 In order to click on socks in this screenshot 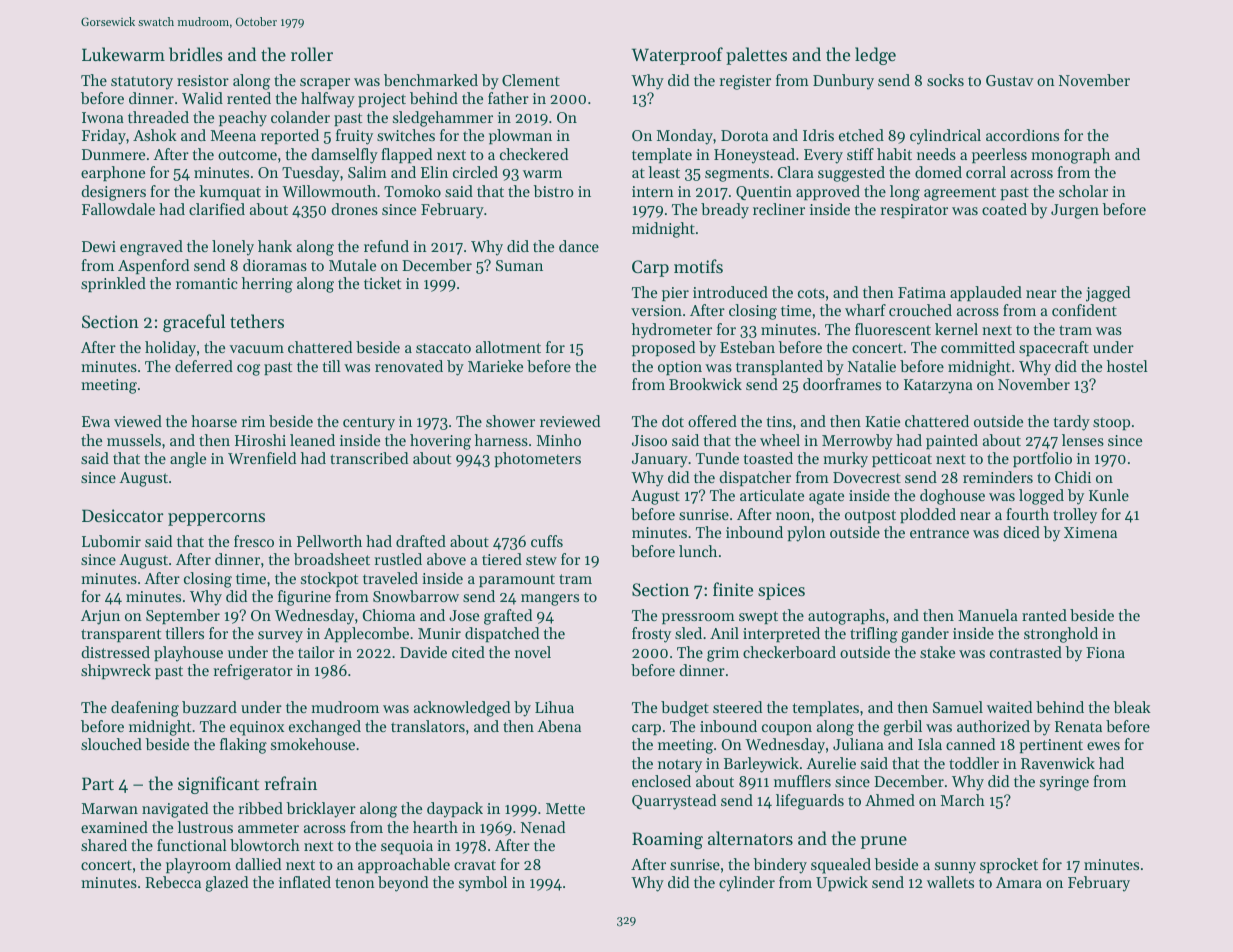, I will do `click(945, 80)`.
